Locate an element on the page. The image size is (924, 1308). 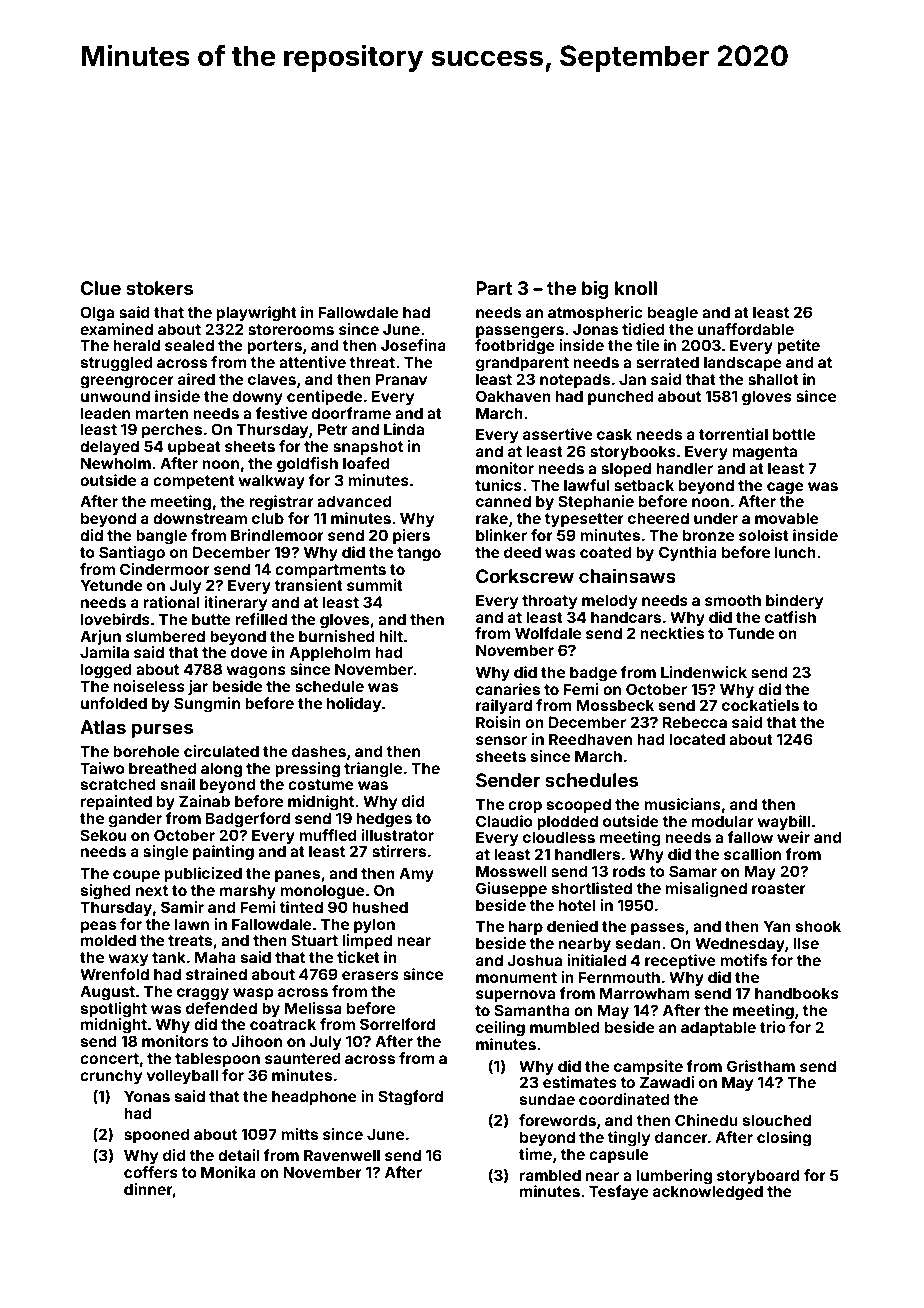
tablespoon is located at coordinates (217, 1059).
